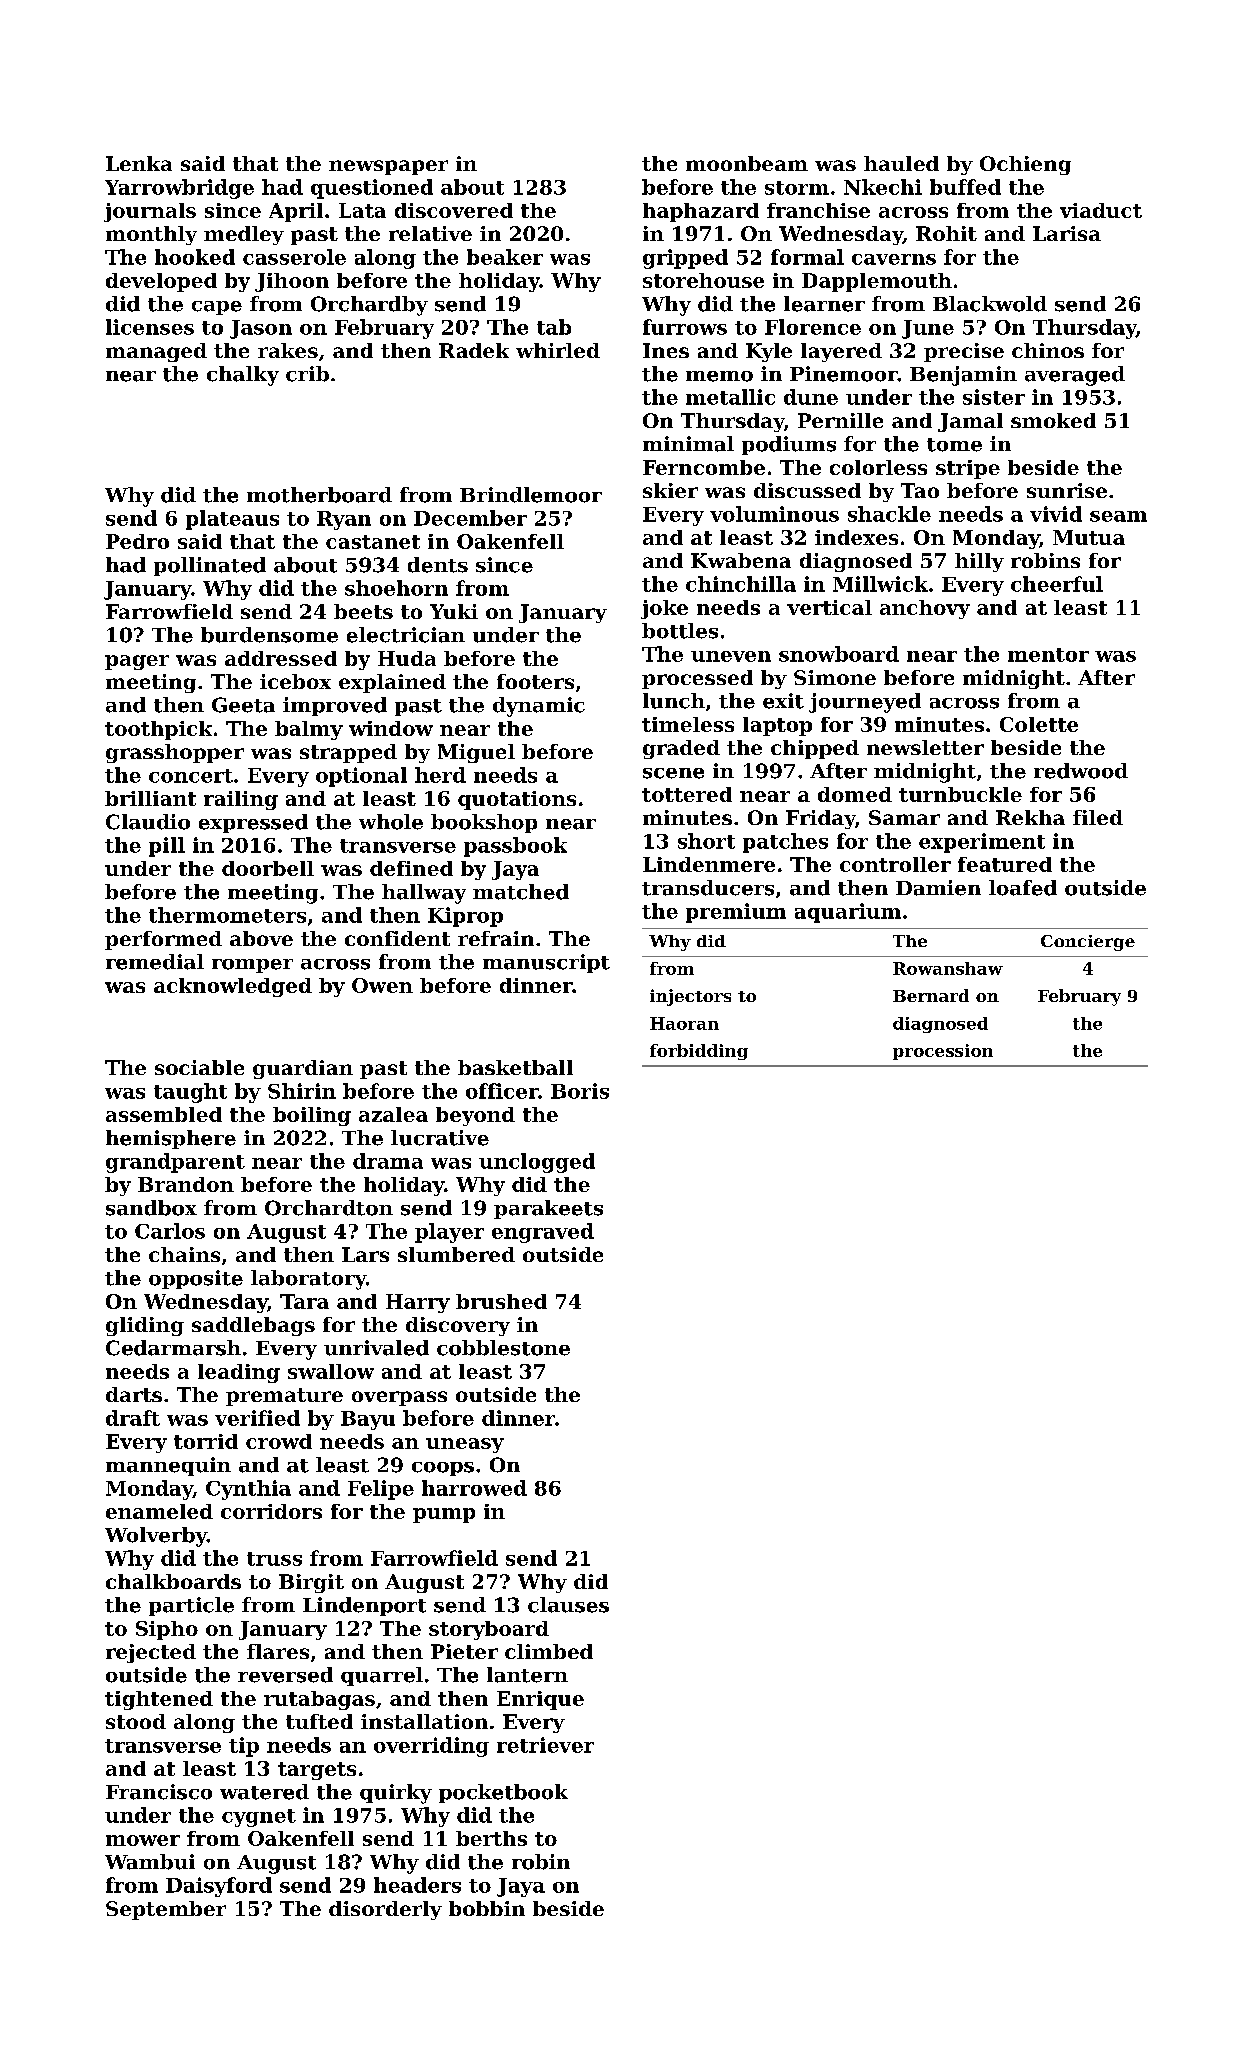 This screenshot has width=1253, height=2064. Describe the element at coordinates (543, 1233) in the screenshot. I see `engraved` at that location.
